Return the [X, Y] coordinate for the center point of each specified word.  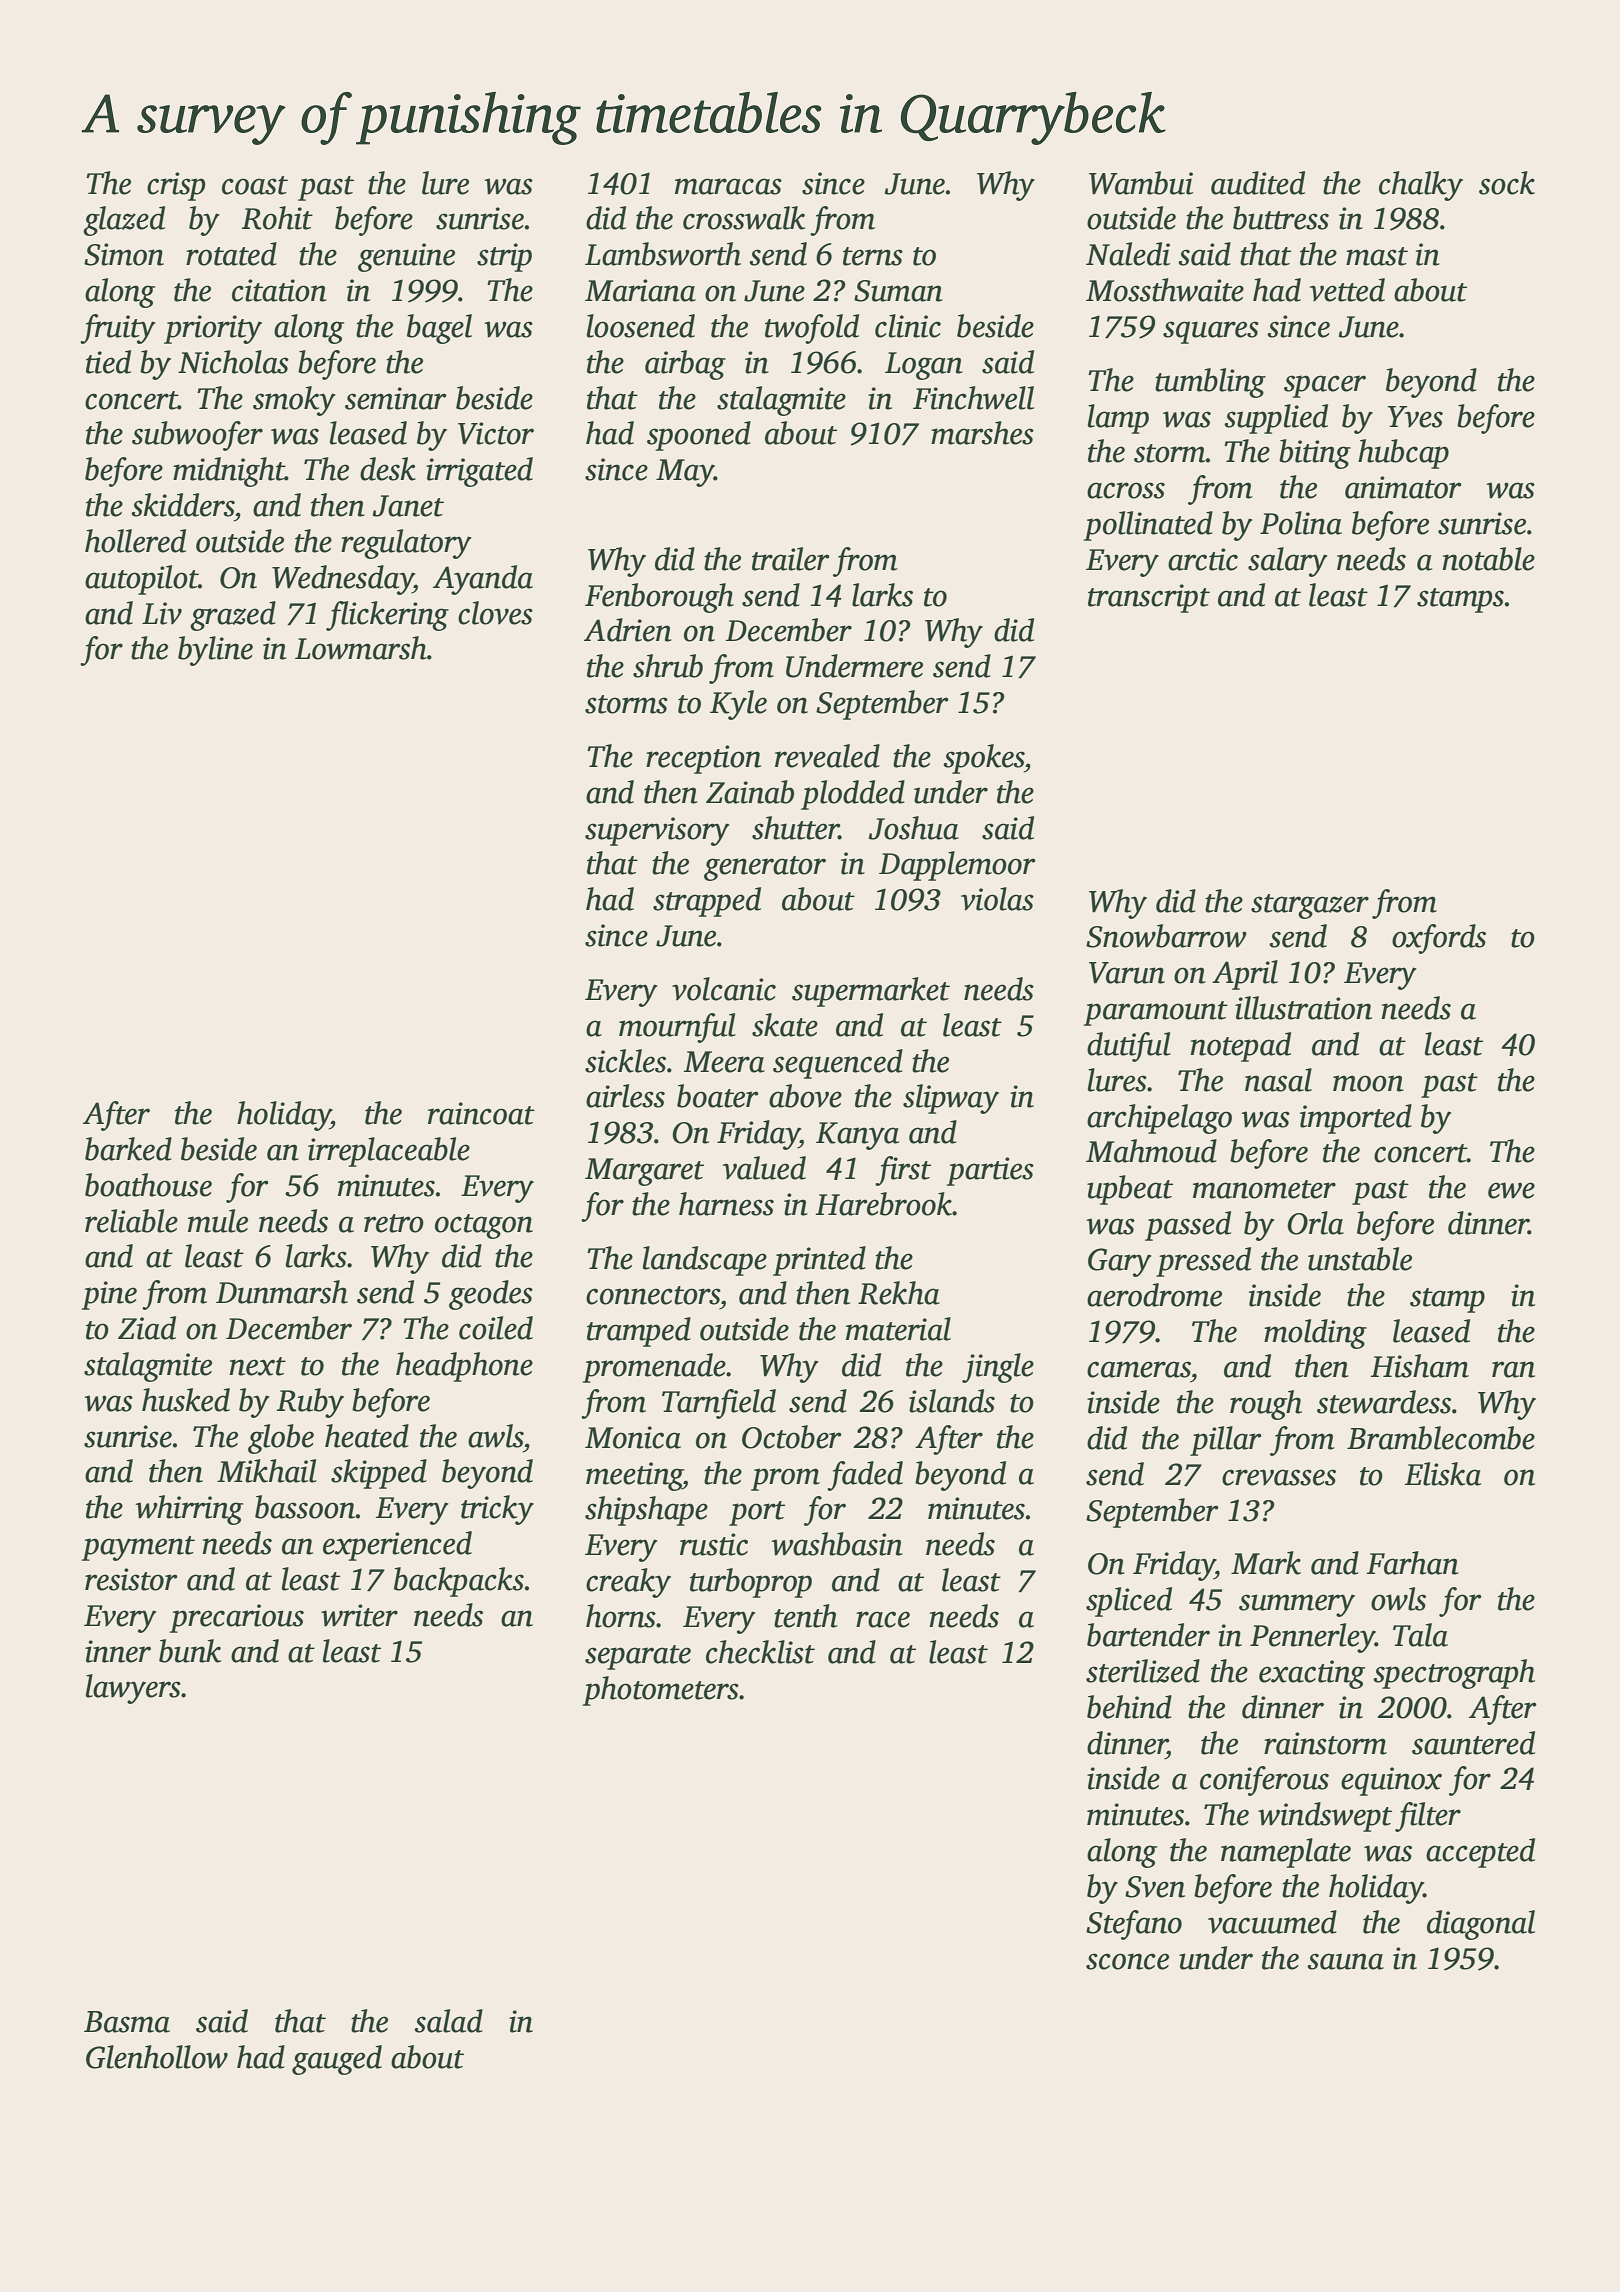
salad [448, 2021]
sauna [1345, 1961]
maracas [728, 186]
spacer [1325, 386]
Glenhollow [157, 2057]
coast [255, 185]
